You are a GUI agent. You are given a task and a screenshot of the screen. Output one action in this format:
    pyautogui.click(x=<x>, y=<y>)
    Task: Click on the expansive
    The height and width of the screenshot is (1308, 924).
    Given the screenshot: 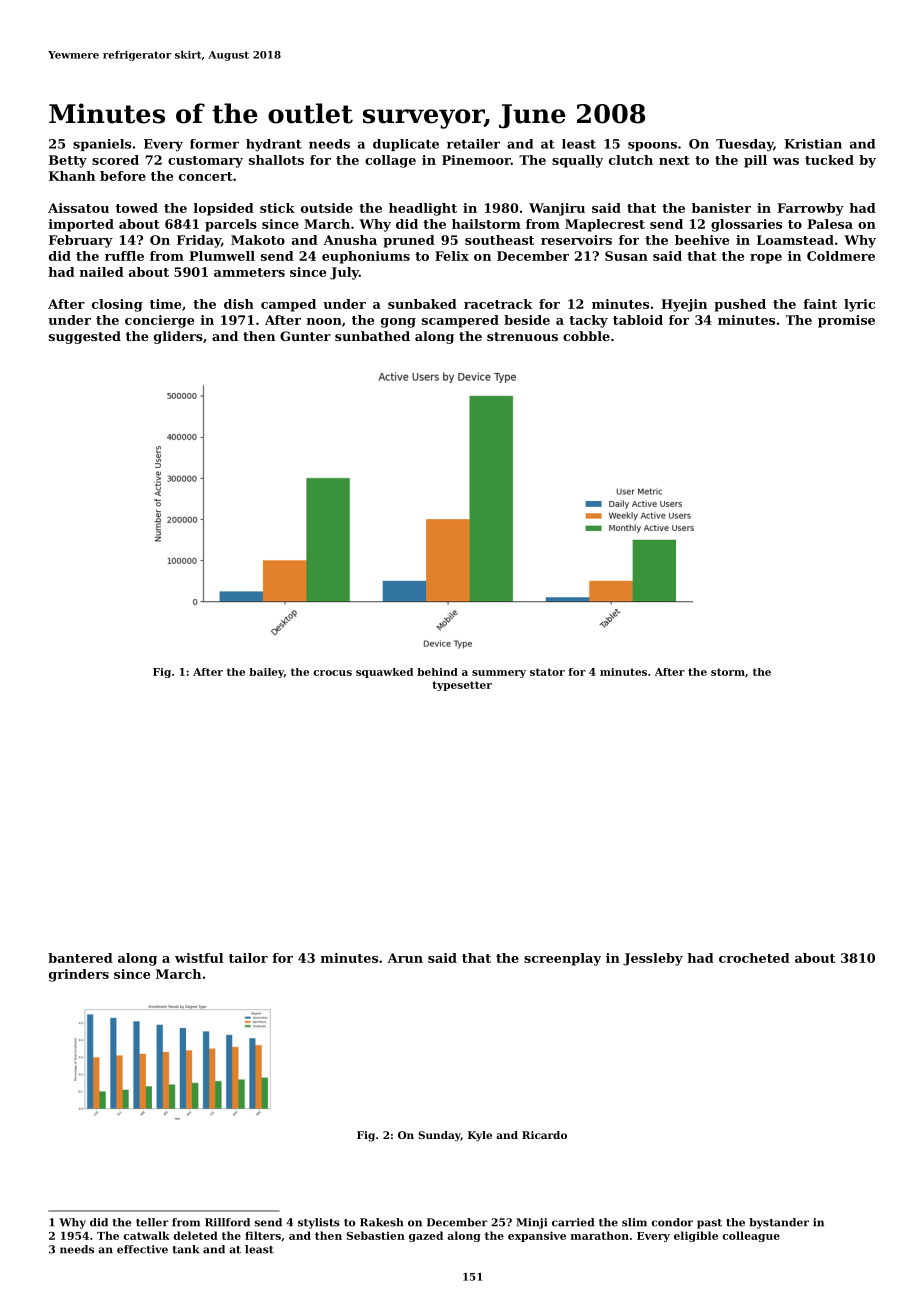 What is the action you would take?
    pyautogui.click(x=537, y=1236)
